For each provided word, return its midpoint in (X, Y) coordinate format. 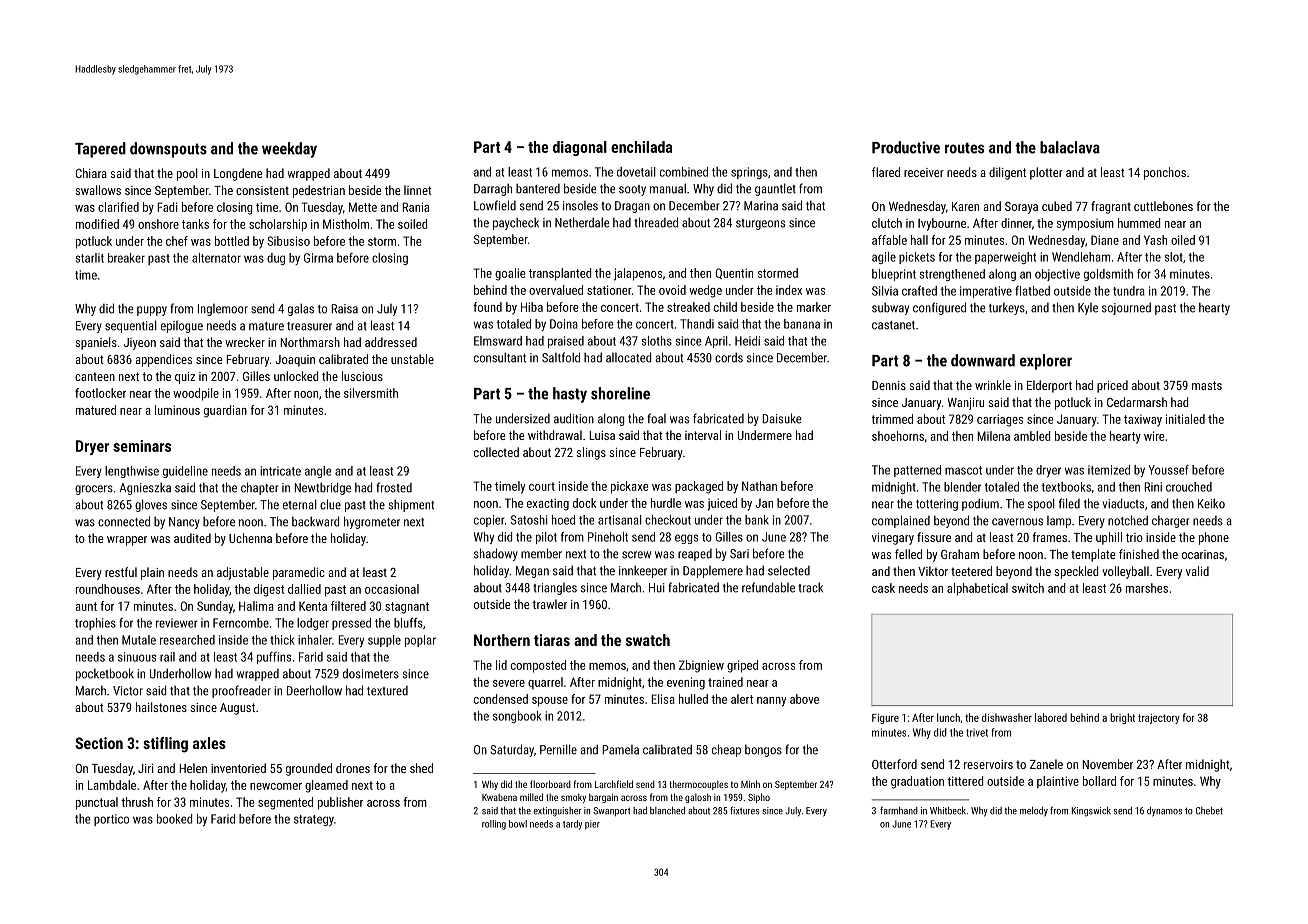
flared (886, 172)
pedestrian (319, 191)
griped (742, 666)
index (789, 290)
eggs (686, 539)
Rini (1153, 487)
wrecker (245, 342)
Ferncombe (241, 623)
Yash (1155, 240)
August (237, 709)
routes (964, 148)
